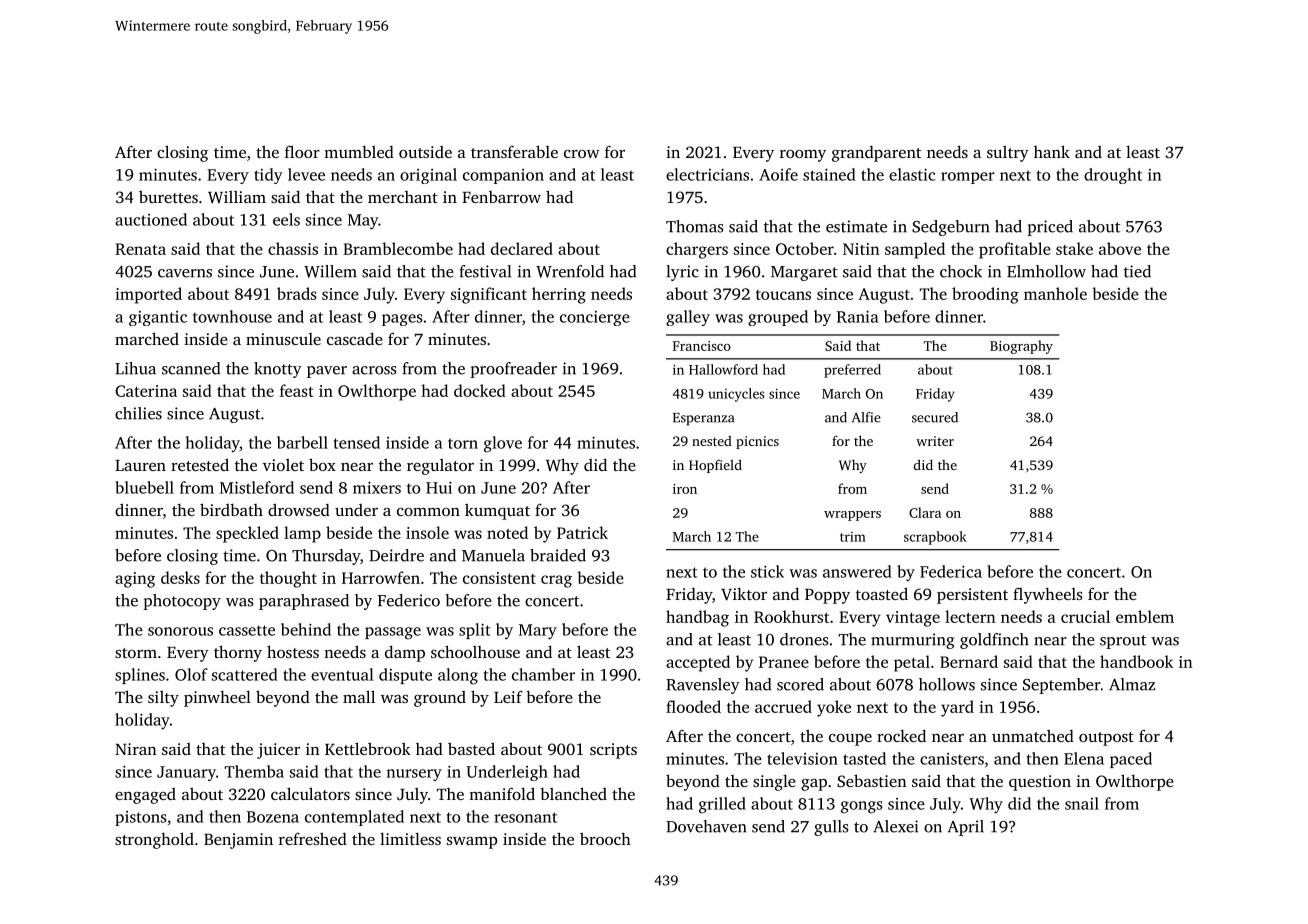 Image resolution: width=1308 pixels, height=924 pixels. What do you see at coordinates (191, 674) in the screenshot?
I see `Olof` at bounding box center [191, 674].
